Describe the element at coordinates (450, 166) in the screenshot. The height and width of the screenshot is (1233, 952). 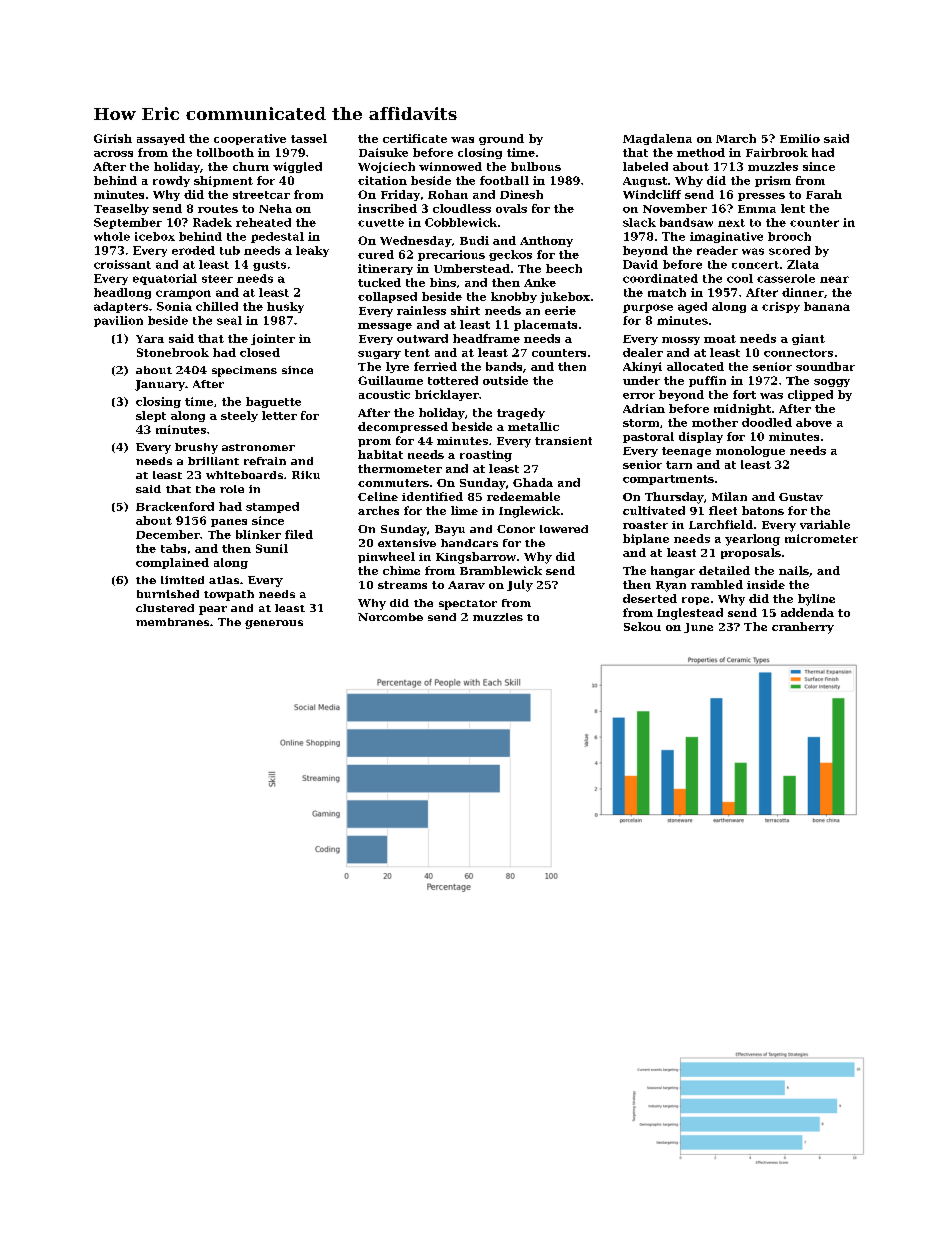
I see `winnowed` at that location.
